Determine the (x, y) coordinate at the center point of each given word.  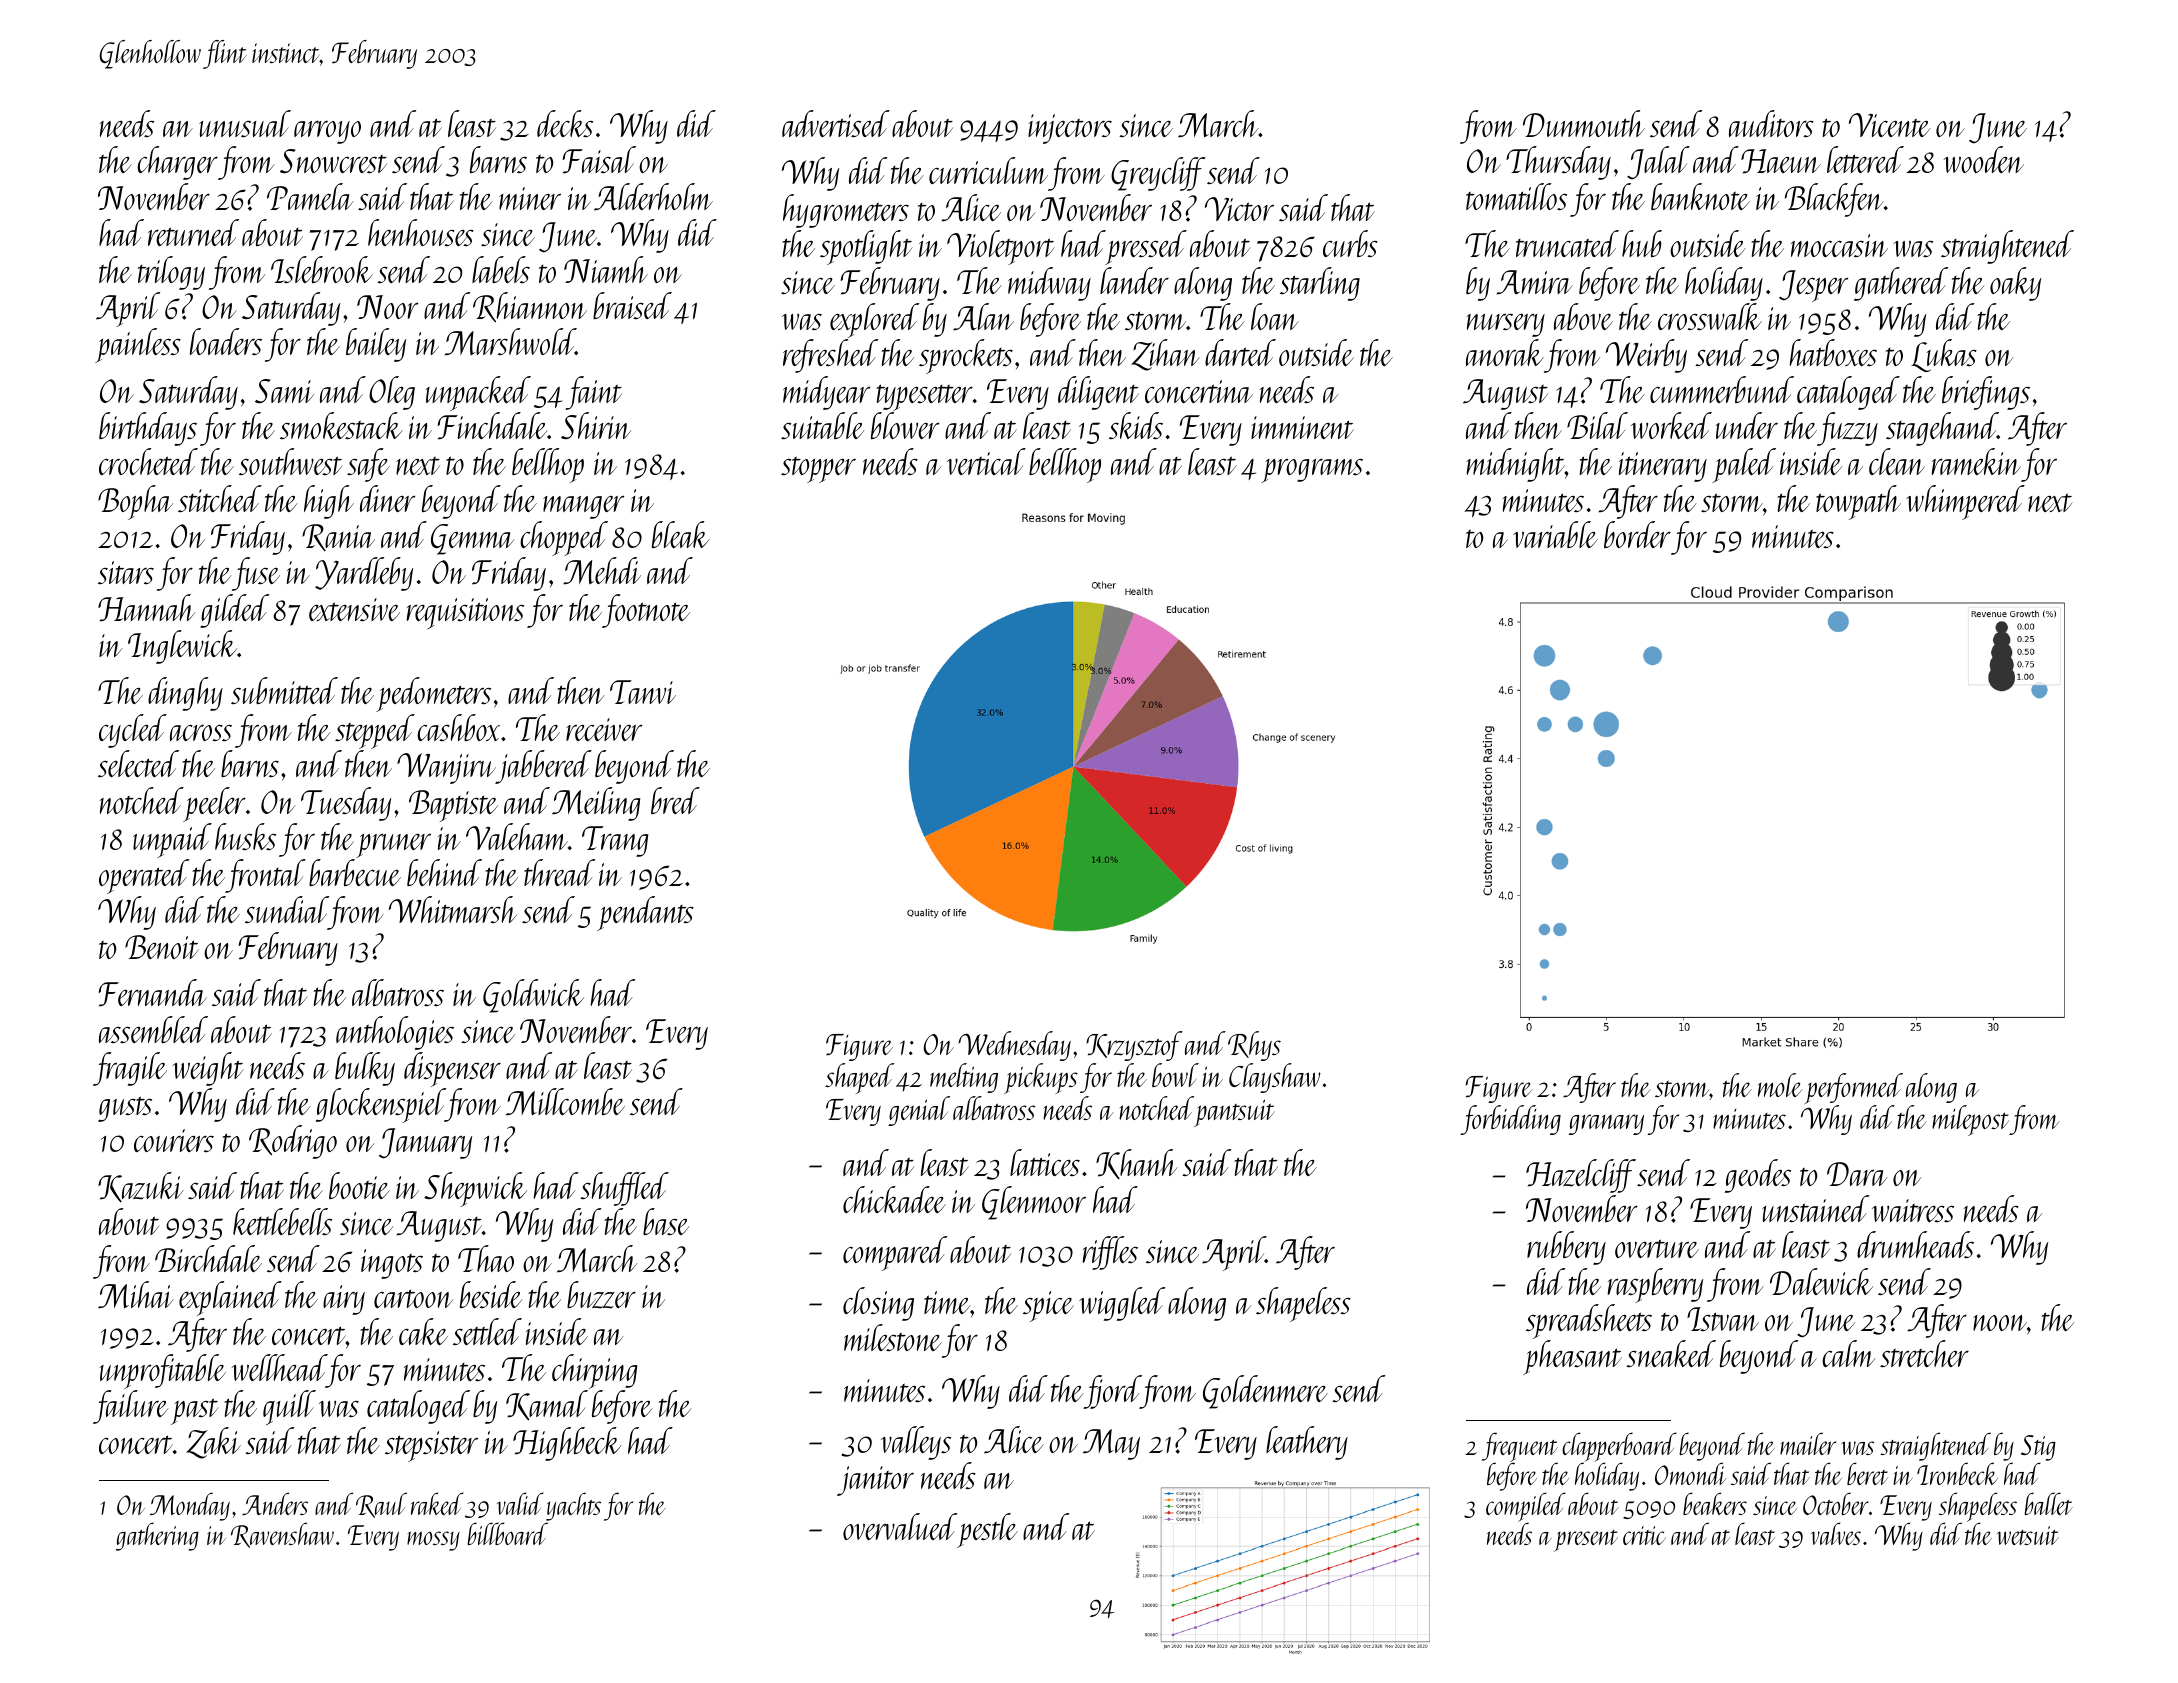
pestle (987, 1530)
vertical (986, 461)
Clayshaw (1275, 1078)
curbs (1350, 243)
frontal (265, 876)
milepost (1970, 1120)
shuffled (624, 1189)
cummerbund (1722, 389)
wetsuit (2028, 1535)
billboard (507, 1533)
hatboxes (1833, 352)
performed (1854, 1088)
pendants (645, 913)
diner (387, 498)
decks (565, 123)
